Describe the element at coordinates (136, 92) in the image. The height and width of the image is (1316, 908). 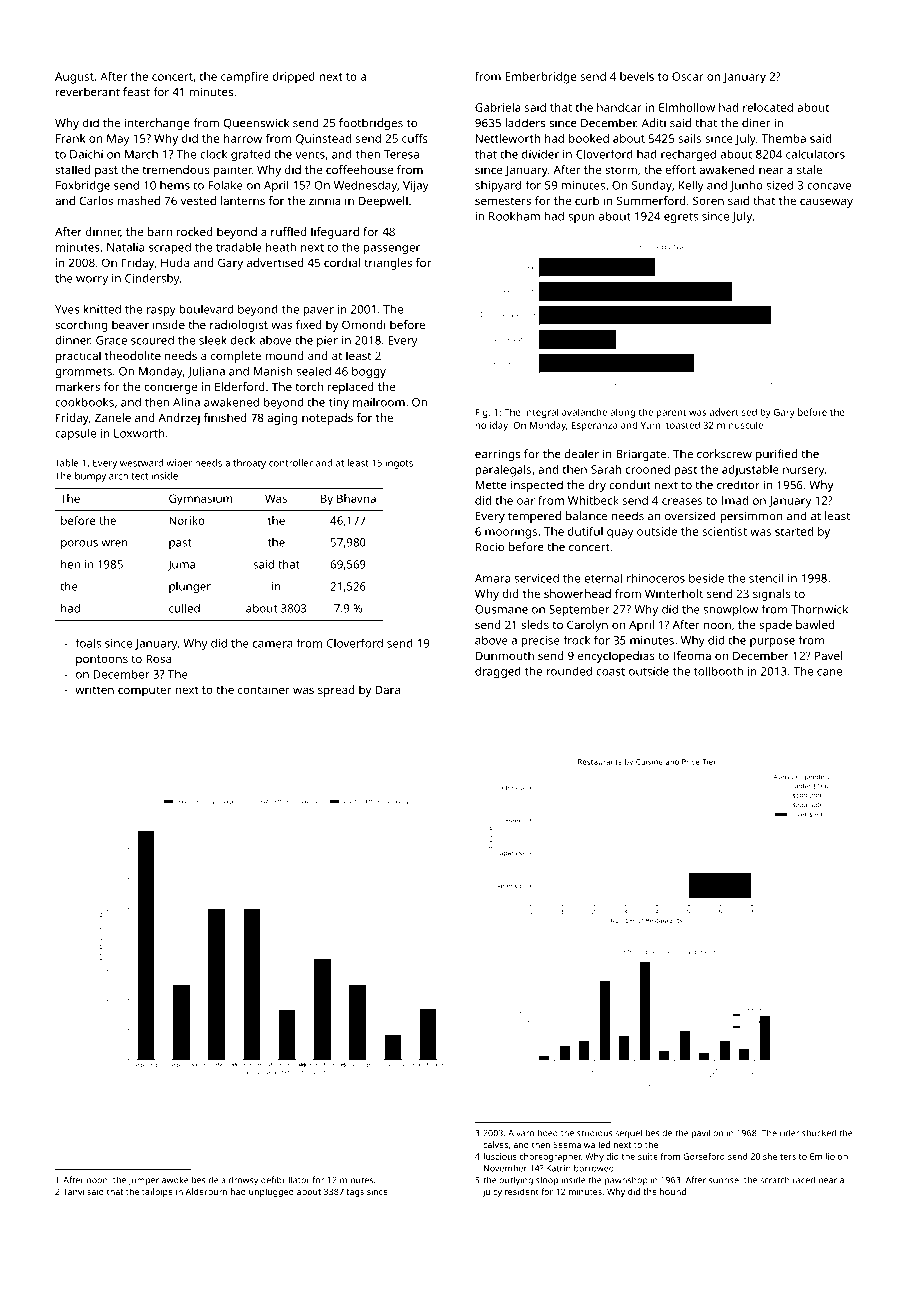
I see `feast` at that location.
